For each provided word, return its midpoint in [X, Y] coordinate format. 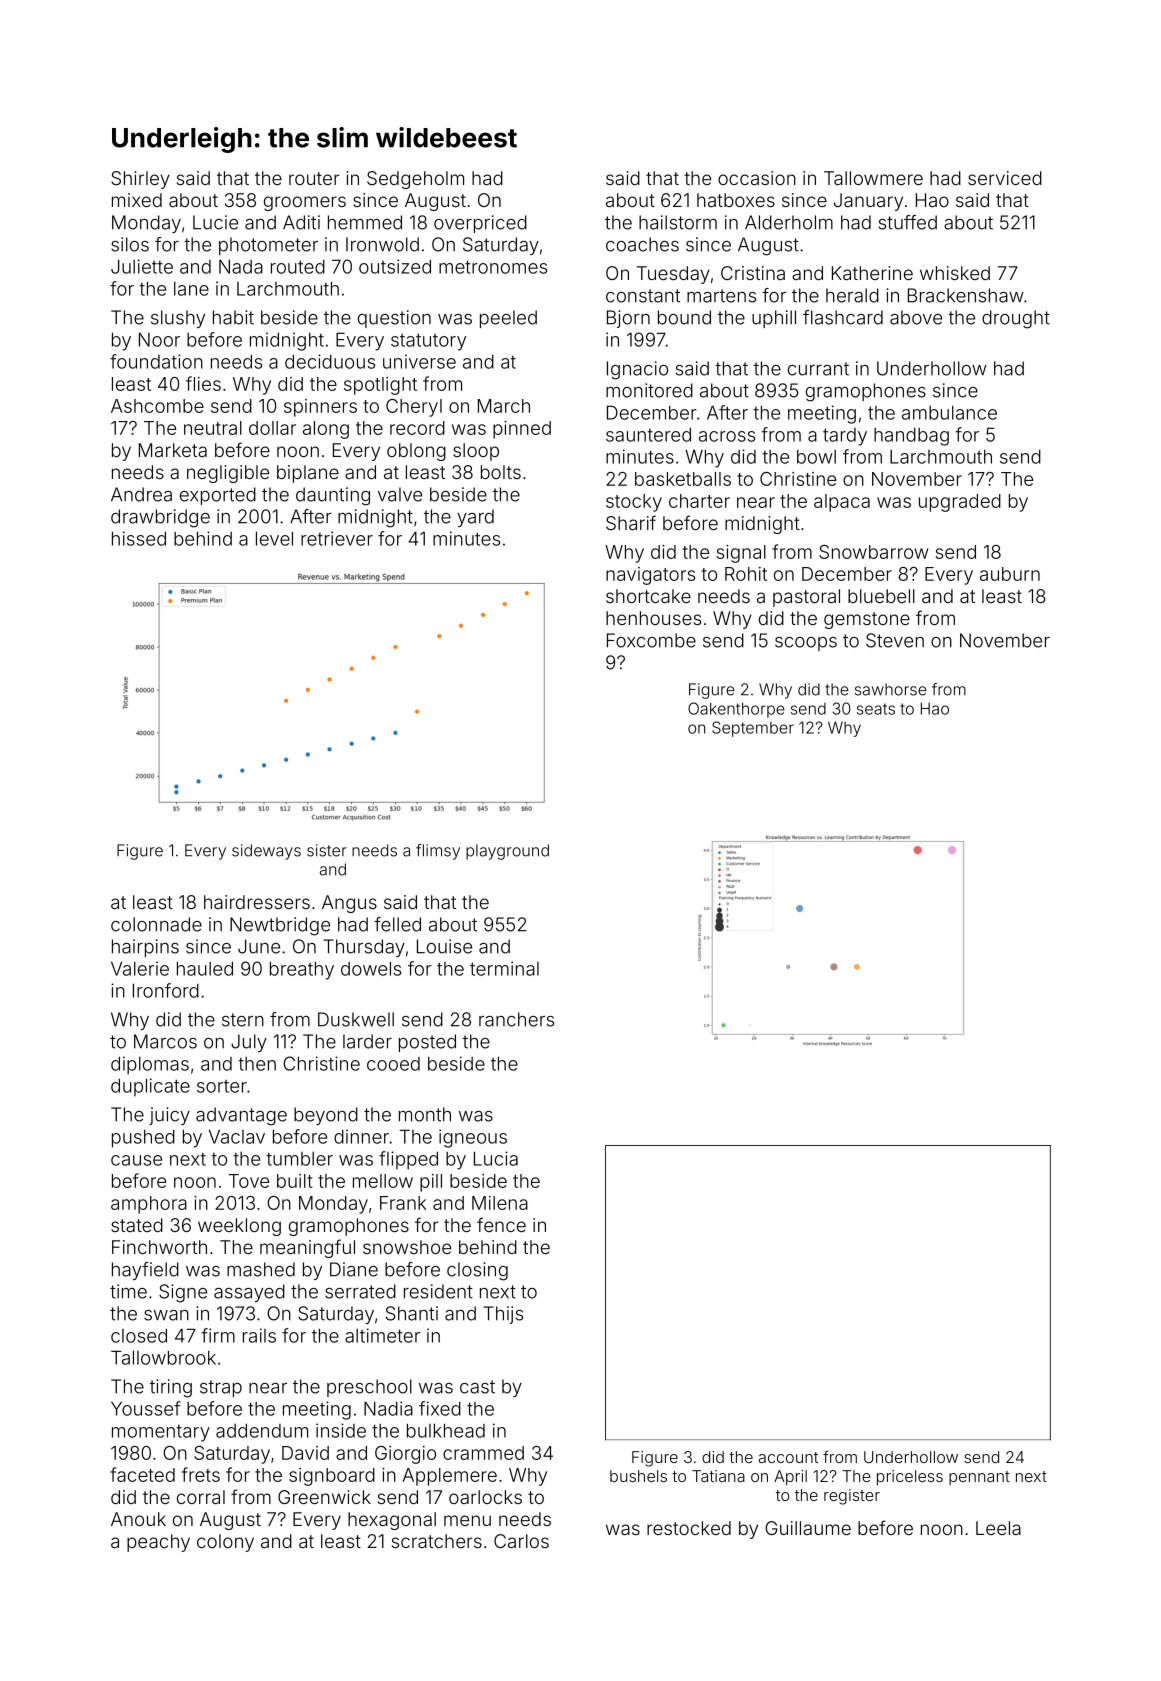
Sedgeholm [415, 180]
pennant [979, 1478]
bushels [638, 1476]
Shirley [140, 180]
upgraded [960, 503]
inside [341, 1430]
